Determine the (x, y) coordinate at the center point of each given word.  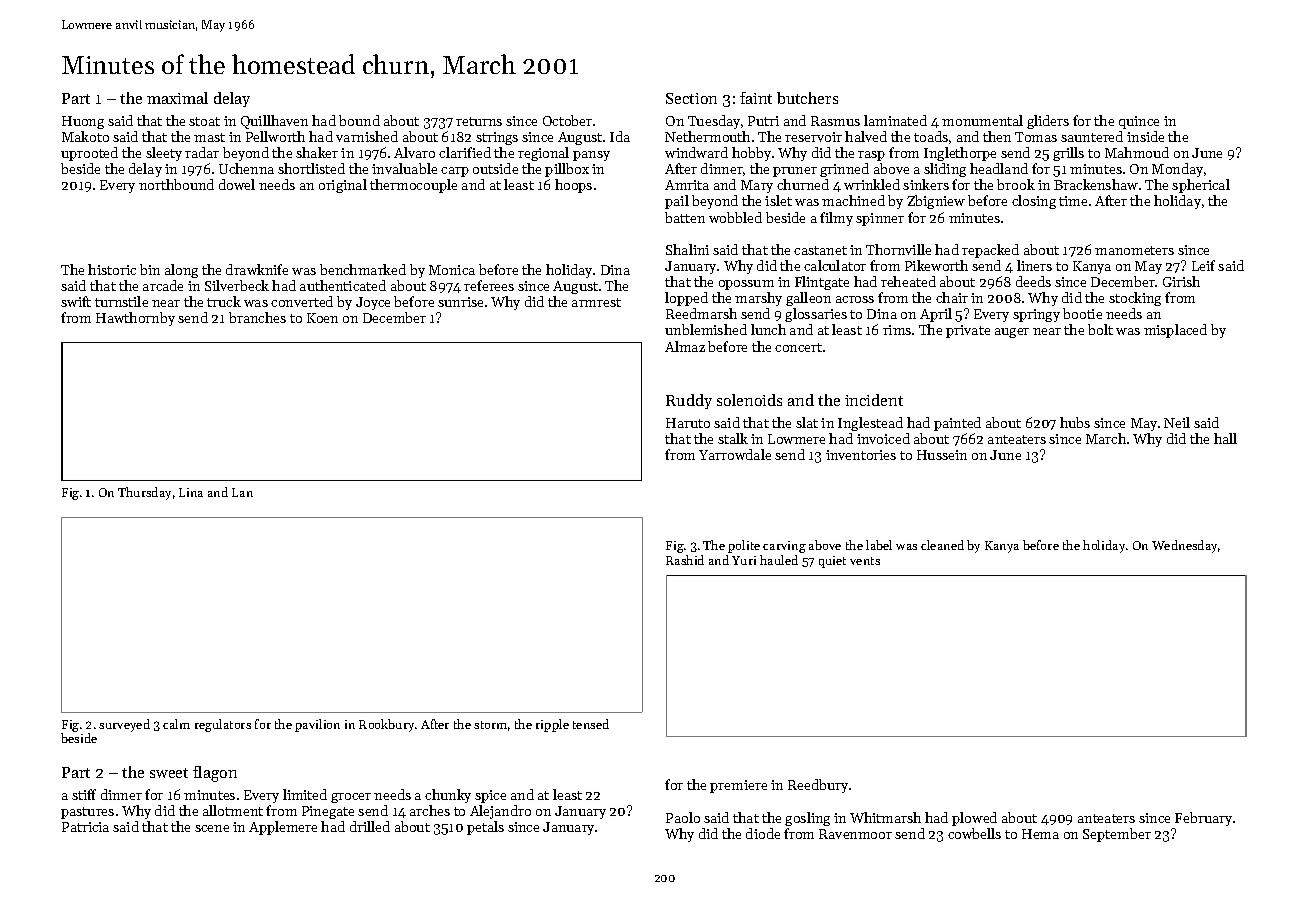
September (1117, 835)
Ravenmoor (855, 834)
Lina (191, 492)
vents (865, 561)
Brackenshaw (1096, 184)
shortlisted (311, 168)
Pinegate (328, 812)
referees (489, 285)
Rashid (685, 560)
